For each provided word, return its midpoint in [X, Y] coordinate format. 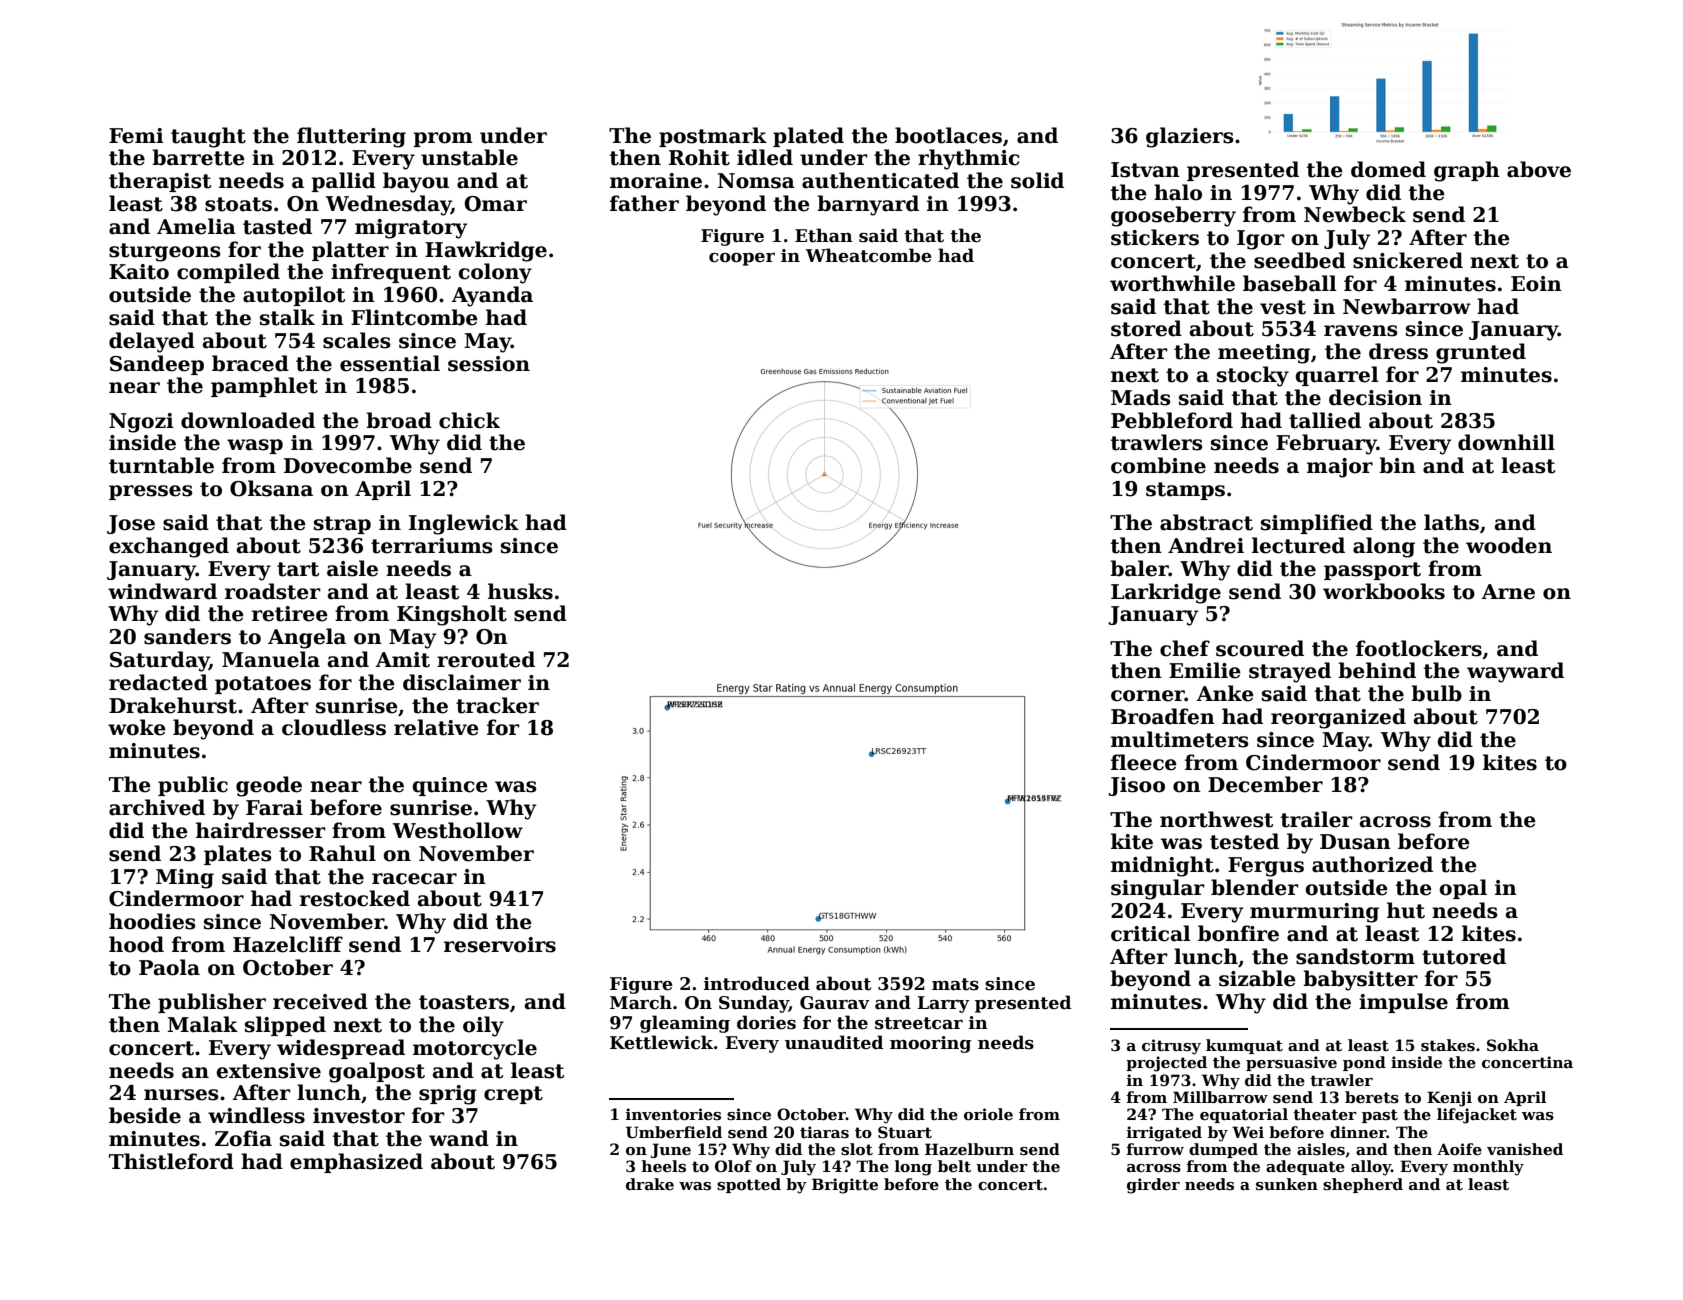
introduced [757, 983]
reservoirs [500, 945]
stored [1146, 328]
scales [357, 340]
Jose [131, 524]
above [1539, 169]
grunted [1481, 353]
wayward [1515, 672]
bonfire [1238, 933]
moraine [656, 181]
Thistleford [171, 1161]
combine [1158, 465]
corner [1148, 696]
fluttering [351, 137]
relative [436, 727]
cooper [742, 259]
